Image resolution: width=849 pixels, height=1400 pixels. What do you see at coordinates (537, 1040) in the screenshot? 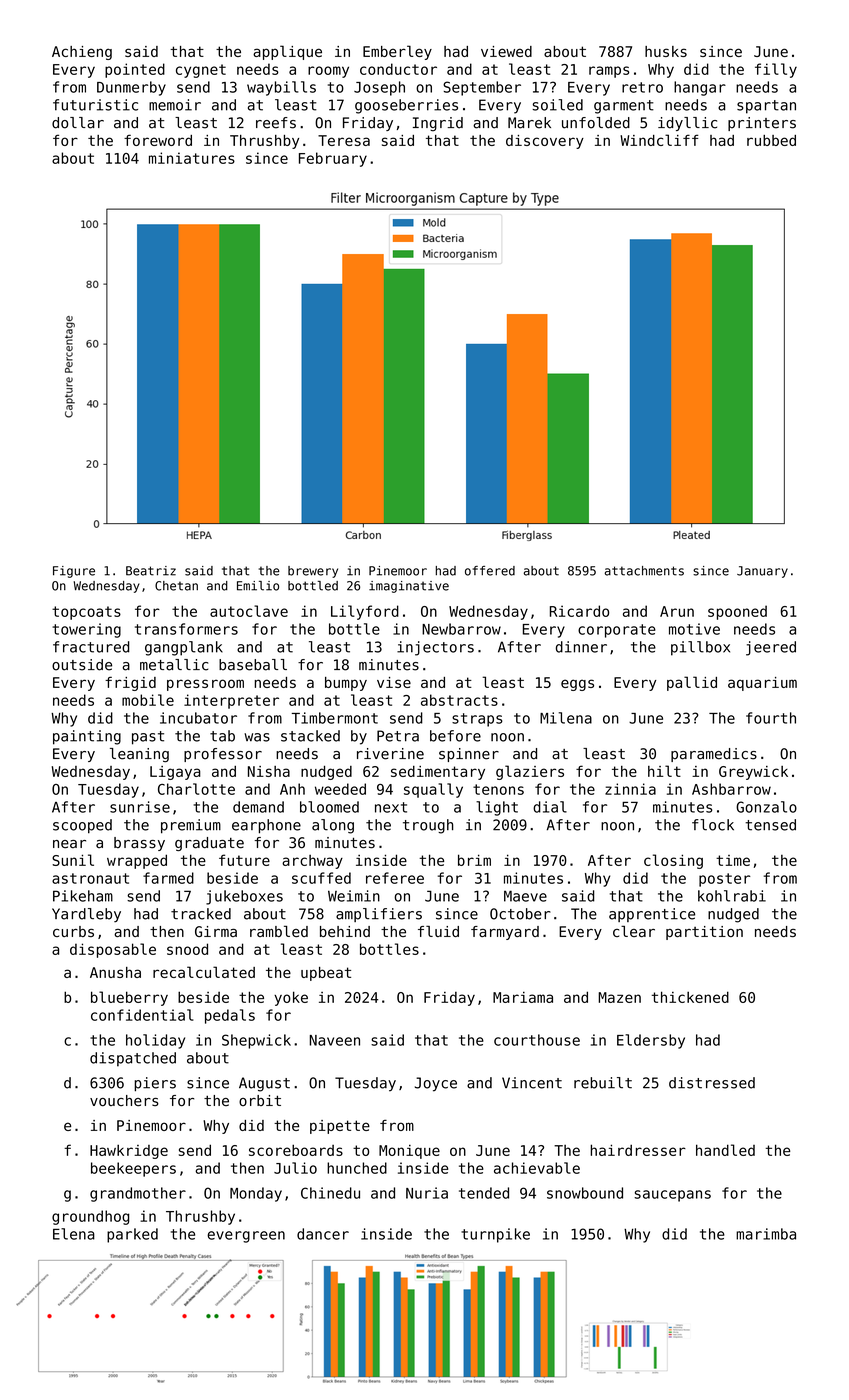
I see `courthouse` at bounding box center [537, 1040].
